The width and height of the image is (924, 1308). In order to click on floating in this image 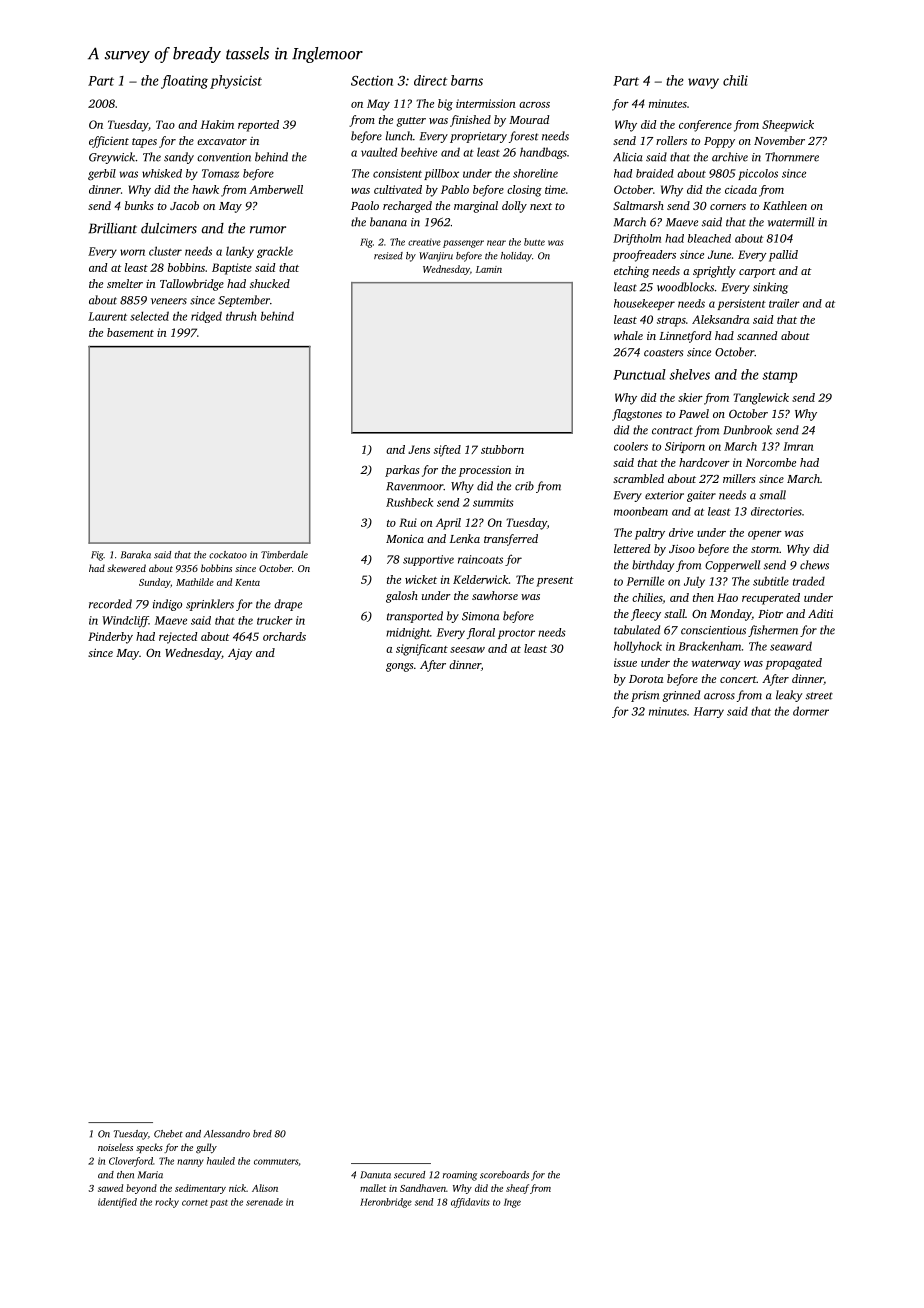, I will do `click(184, 82)`.
